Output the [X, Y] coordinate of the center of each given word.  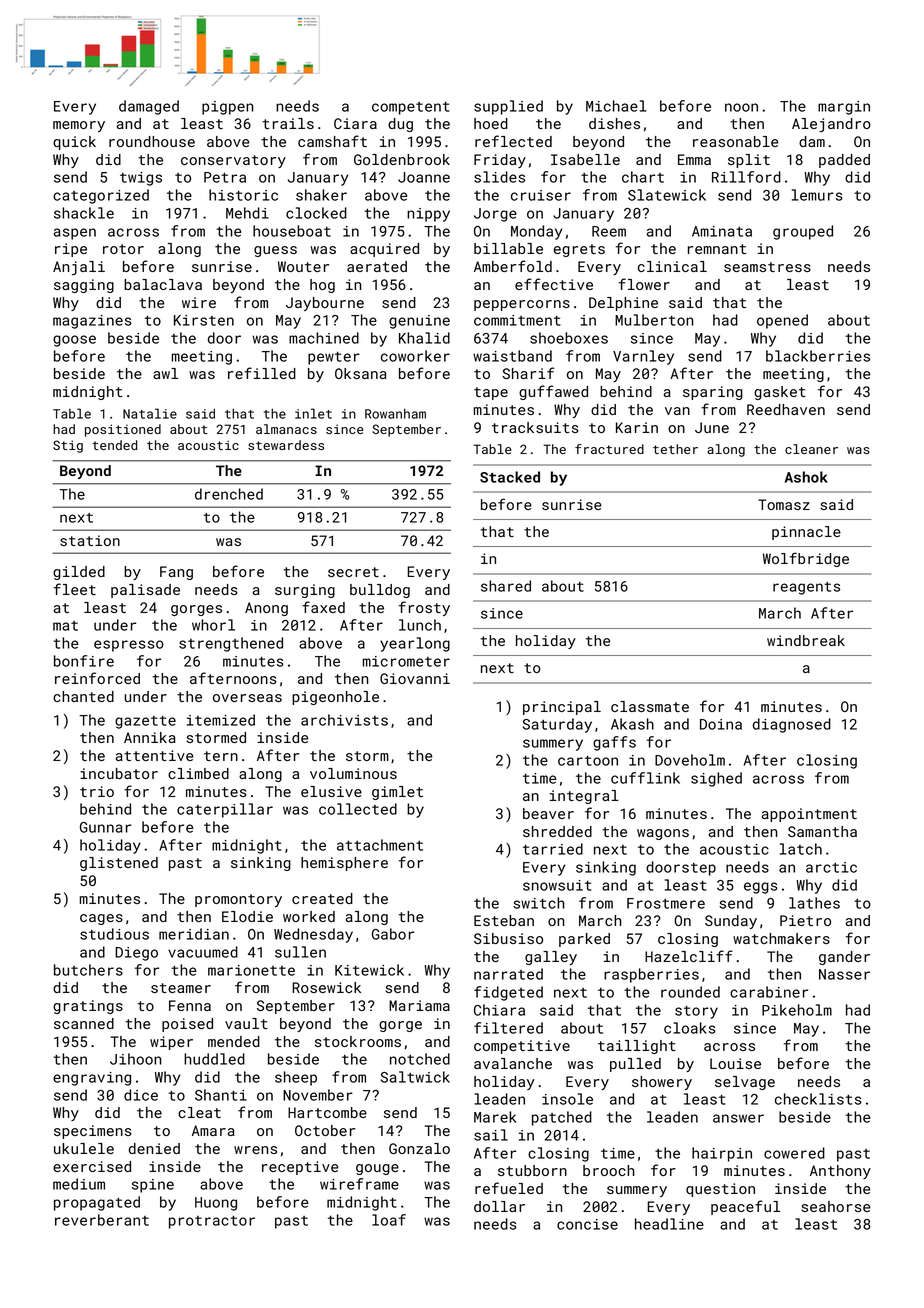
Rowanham [395, 414]
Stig [68, 446]
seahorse [836, 1206]
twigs [141, 179]
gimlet [397, 793]
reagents [806, 588]
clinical [672, 266]
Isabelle [585, 159]
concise [587, 1224]
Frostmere [666, 903]
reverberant [102, 1220]
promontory [238, 900]
